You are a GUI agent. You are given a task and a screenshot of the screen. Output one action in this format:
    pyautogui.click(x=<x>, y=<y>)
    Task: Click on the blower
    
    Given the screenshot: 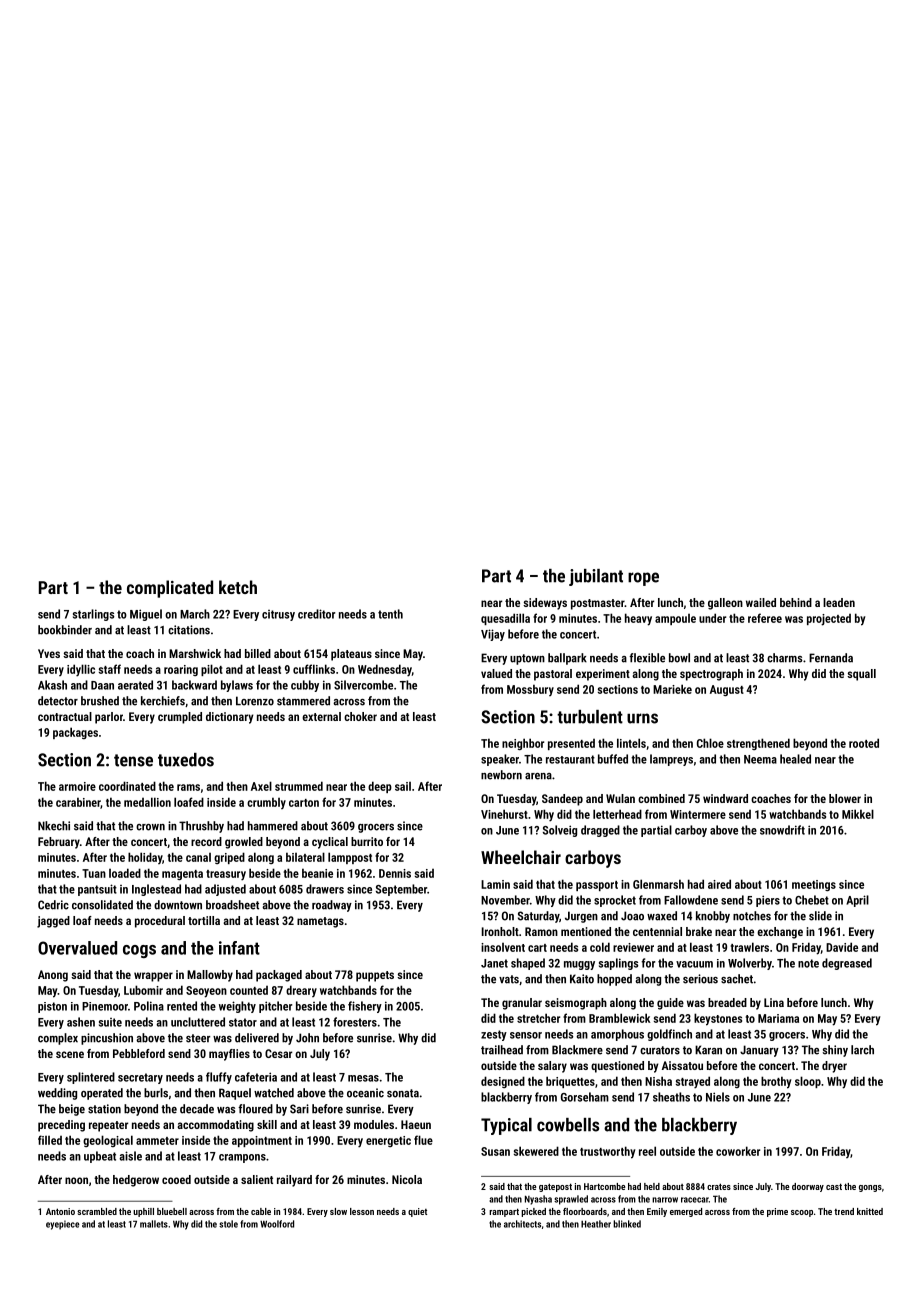 What is the action you would take?
    pyautogui.click(x=845, y=798)
